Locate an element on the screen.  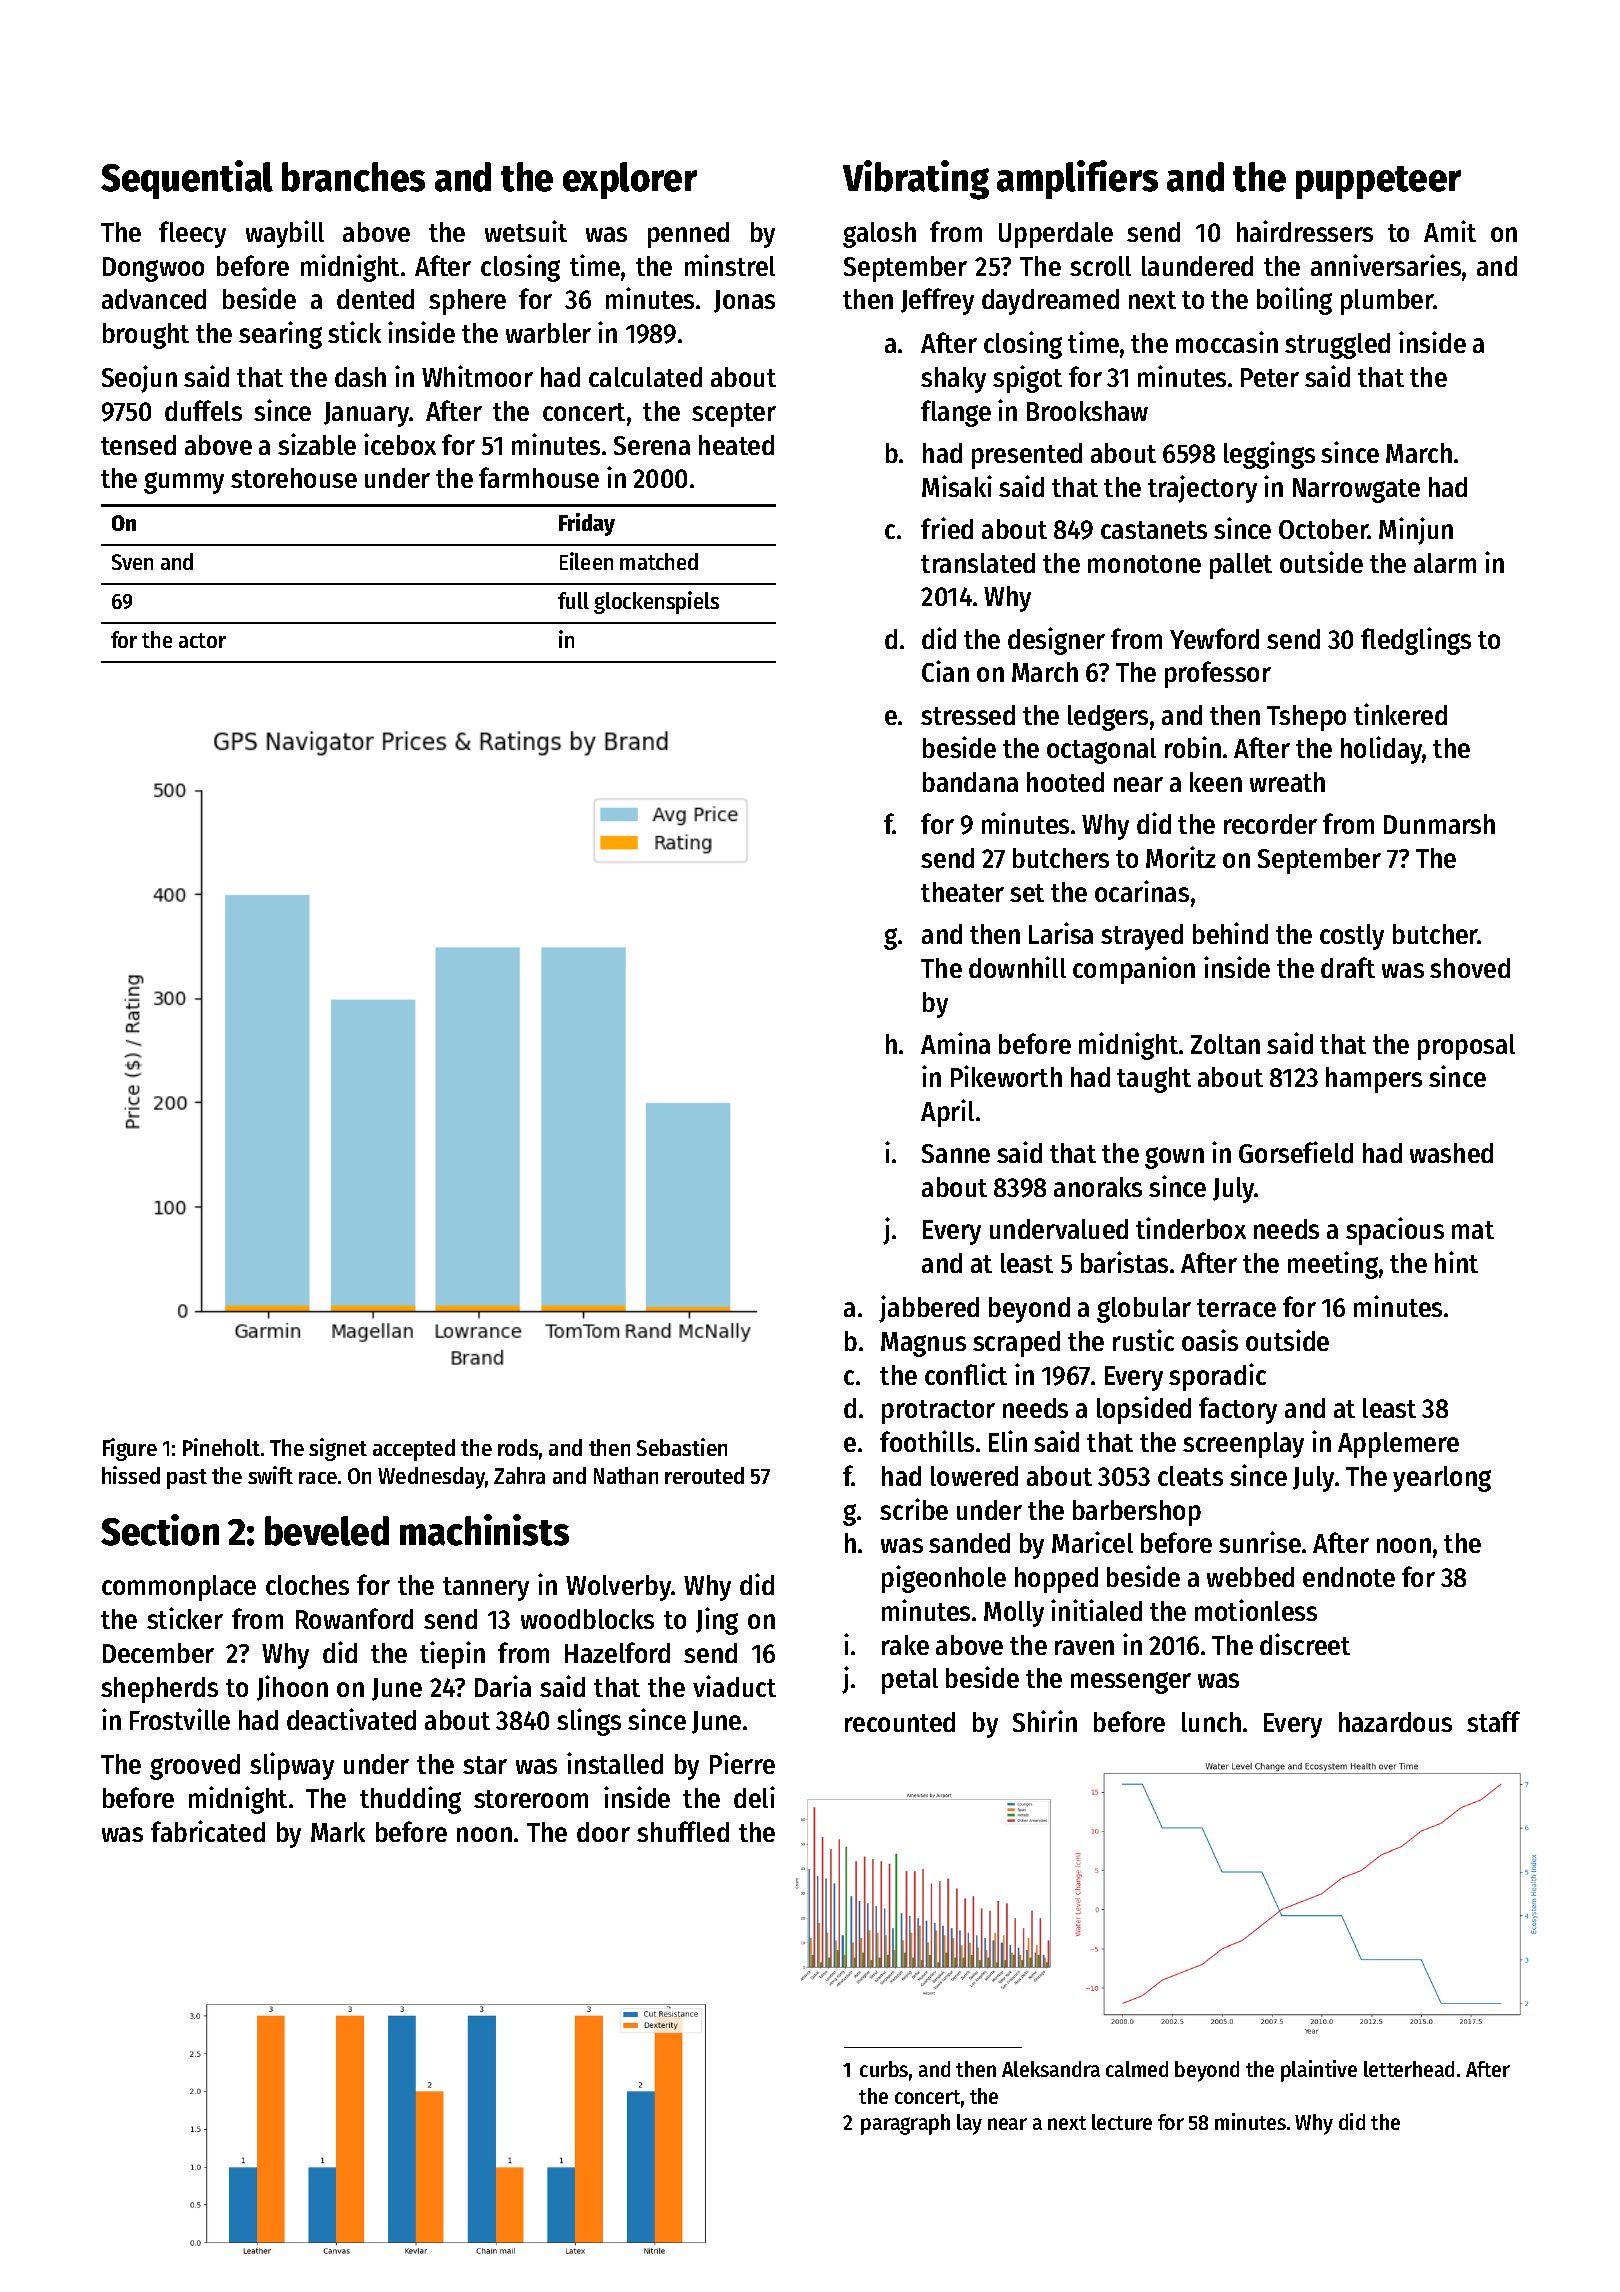
fabricated is located at coordinates (208, 1831).
